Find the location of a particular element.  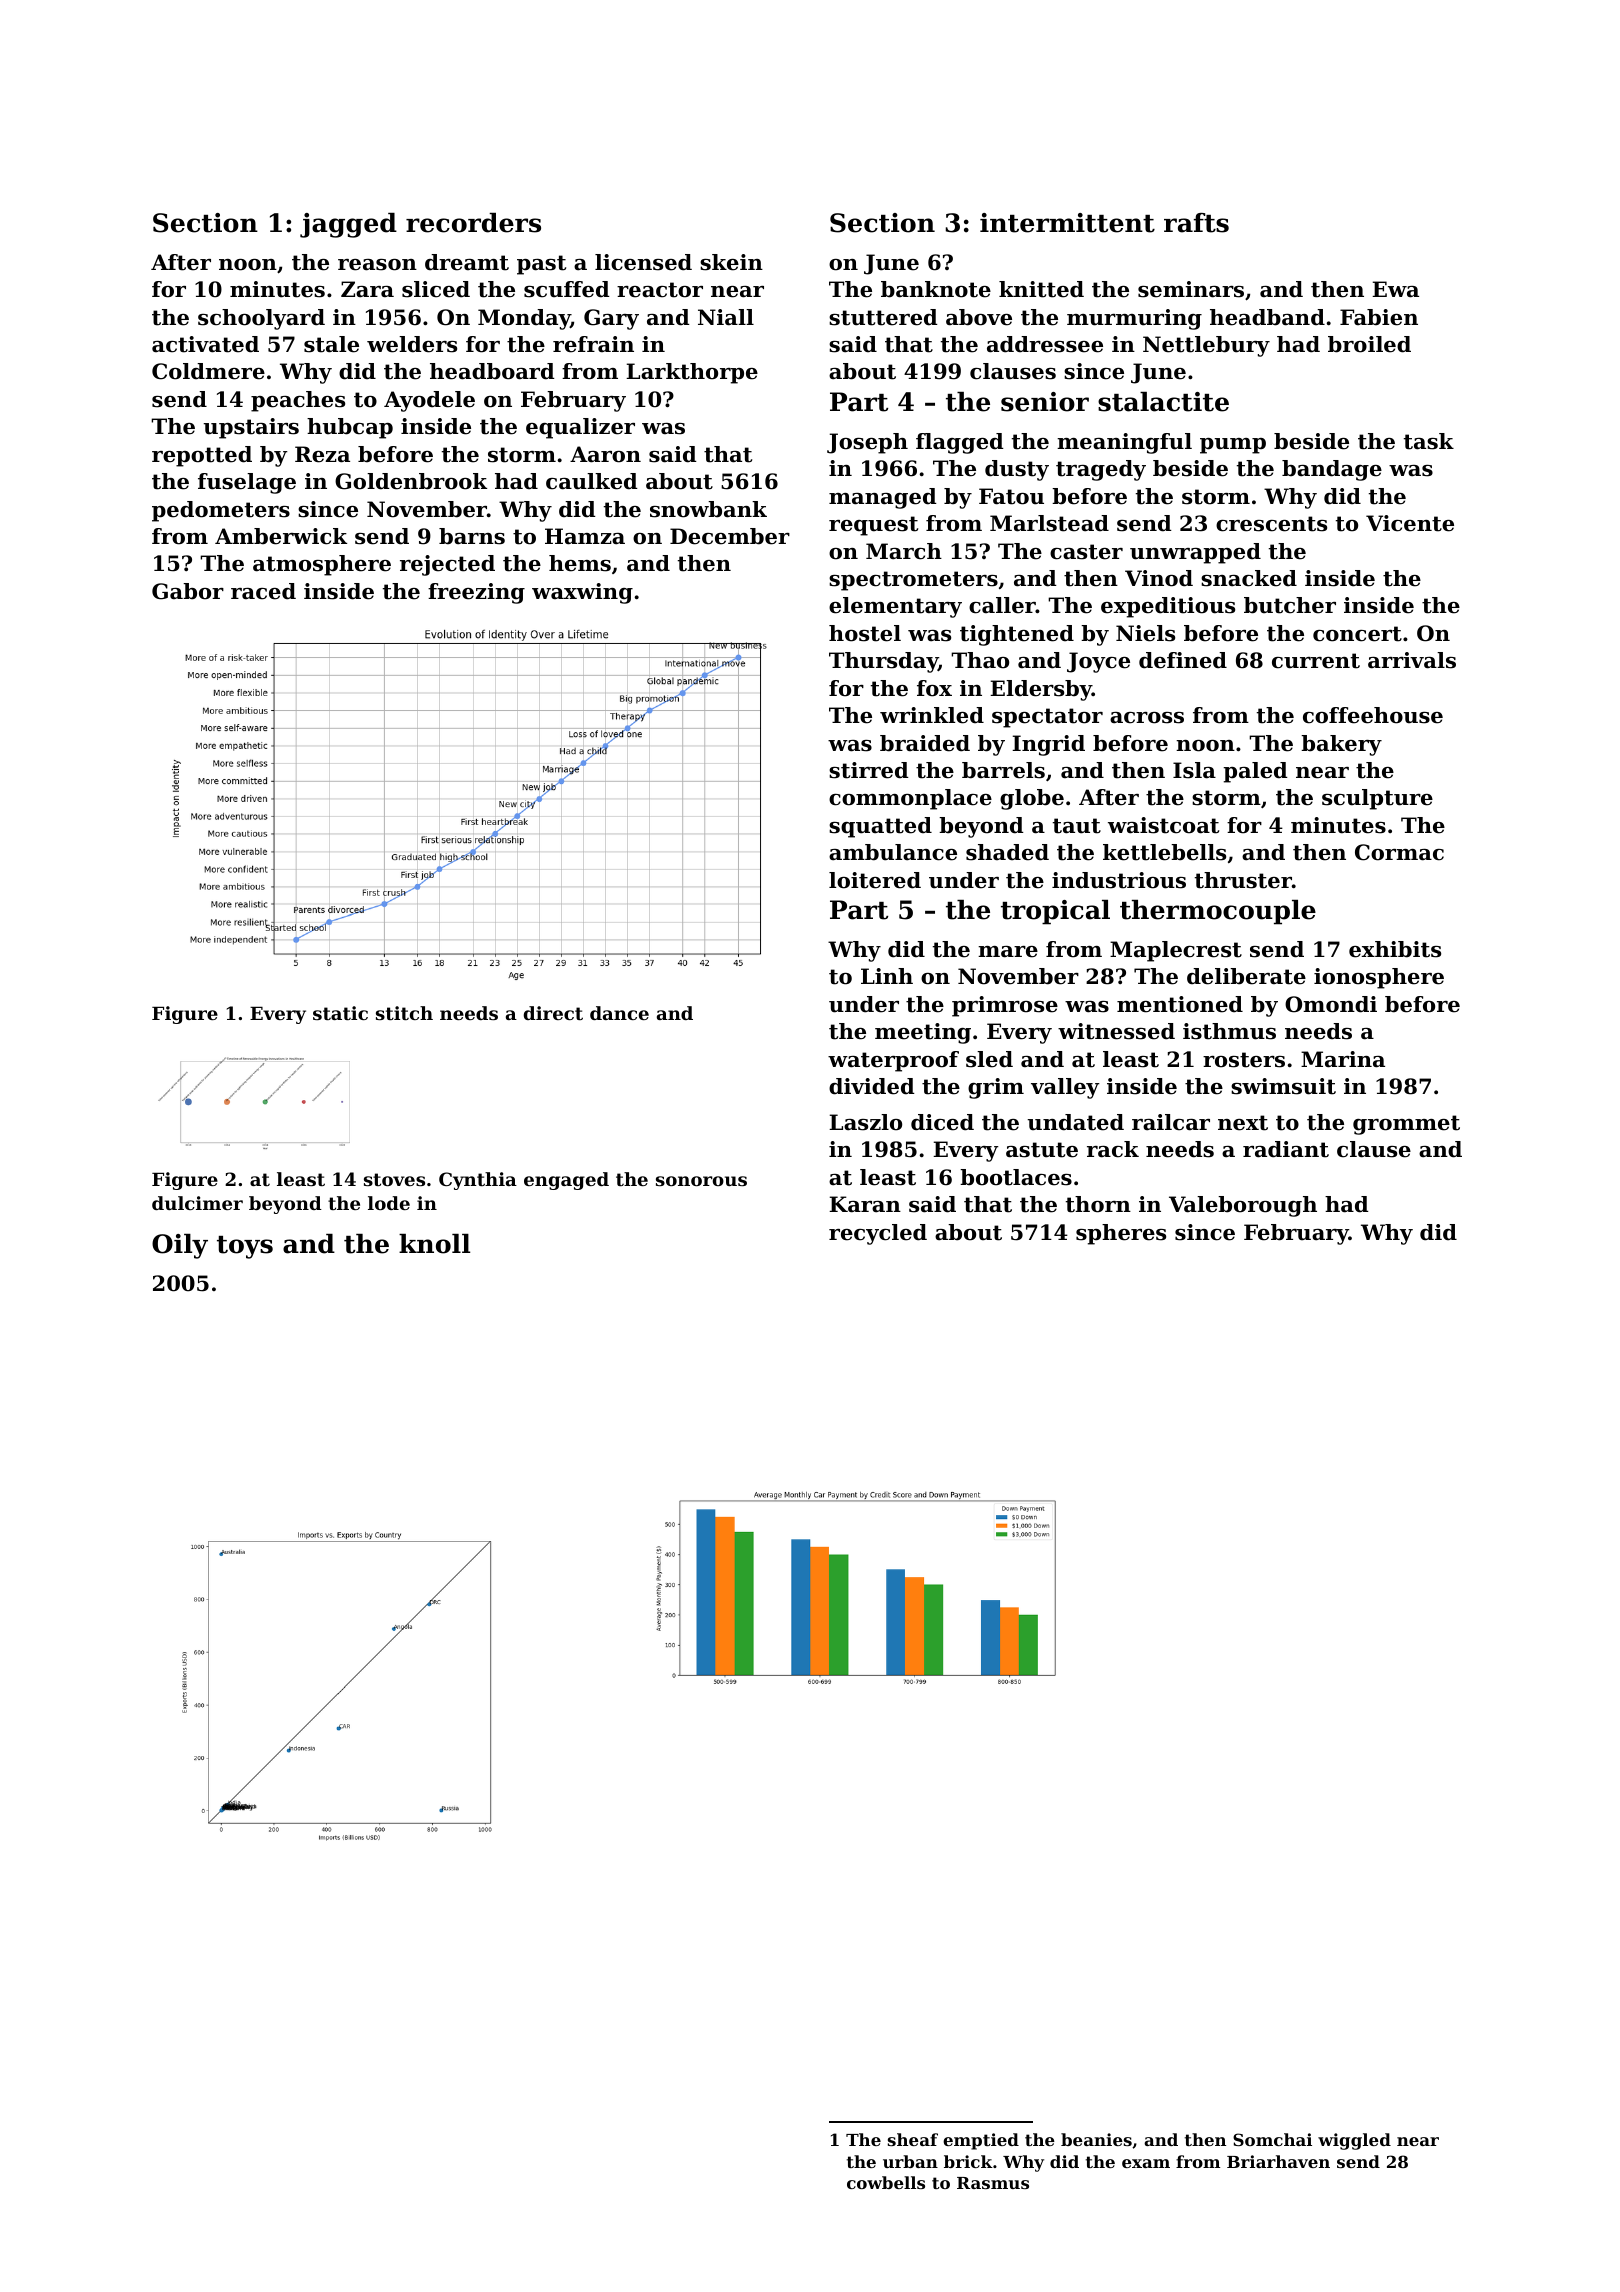

freezing is located at coordinates (476, 593).
